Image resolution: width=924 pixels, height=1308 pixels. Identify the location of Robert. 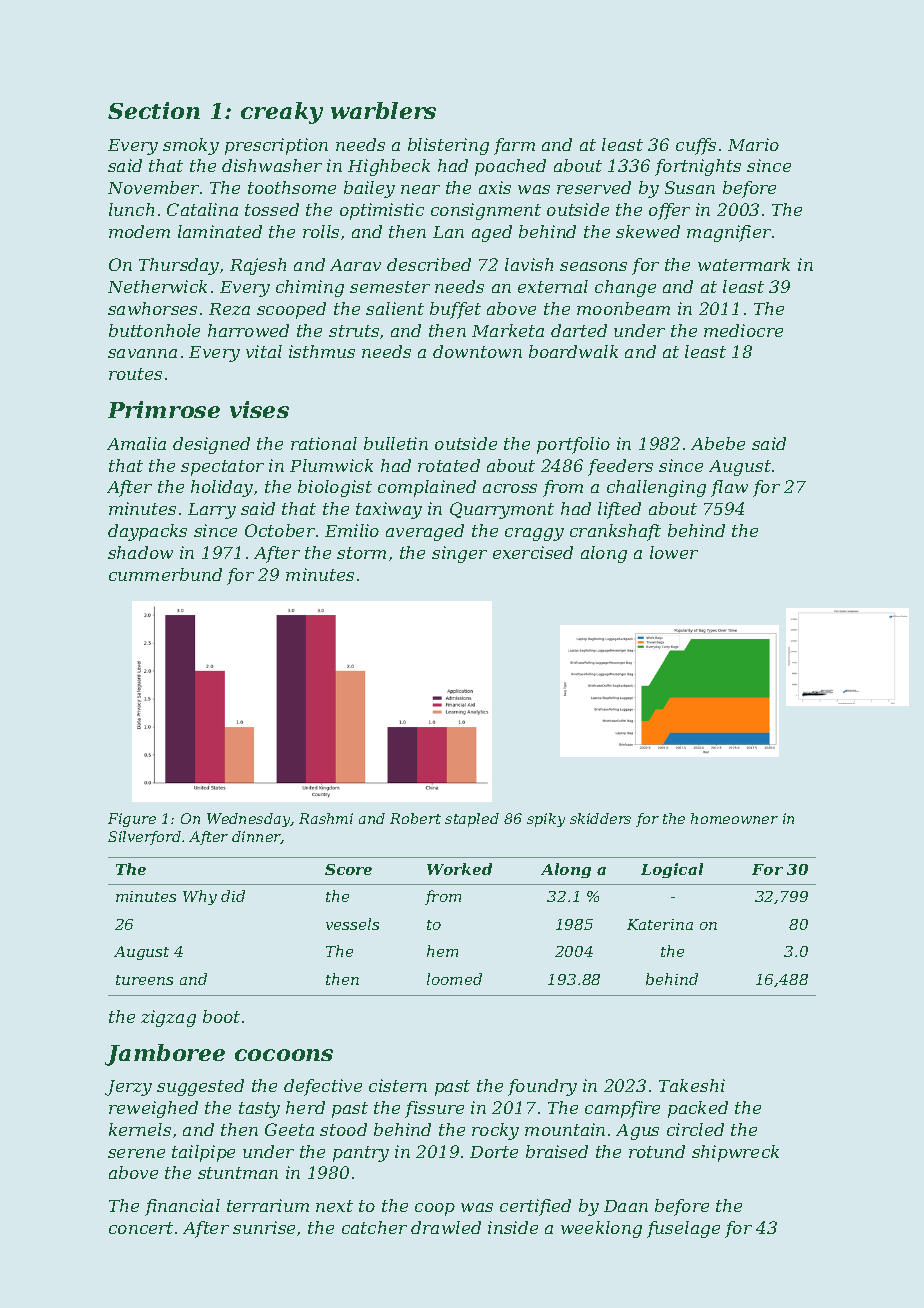
(415, 818).
